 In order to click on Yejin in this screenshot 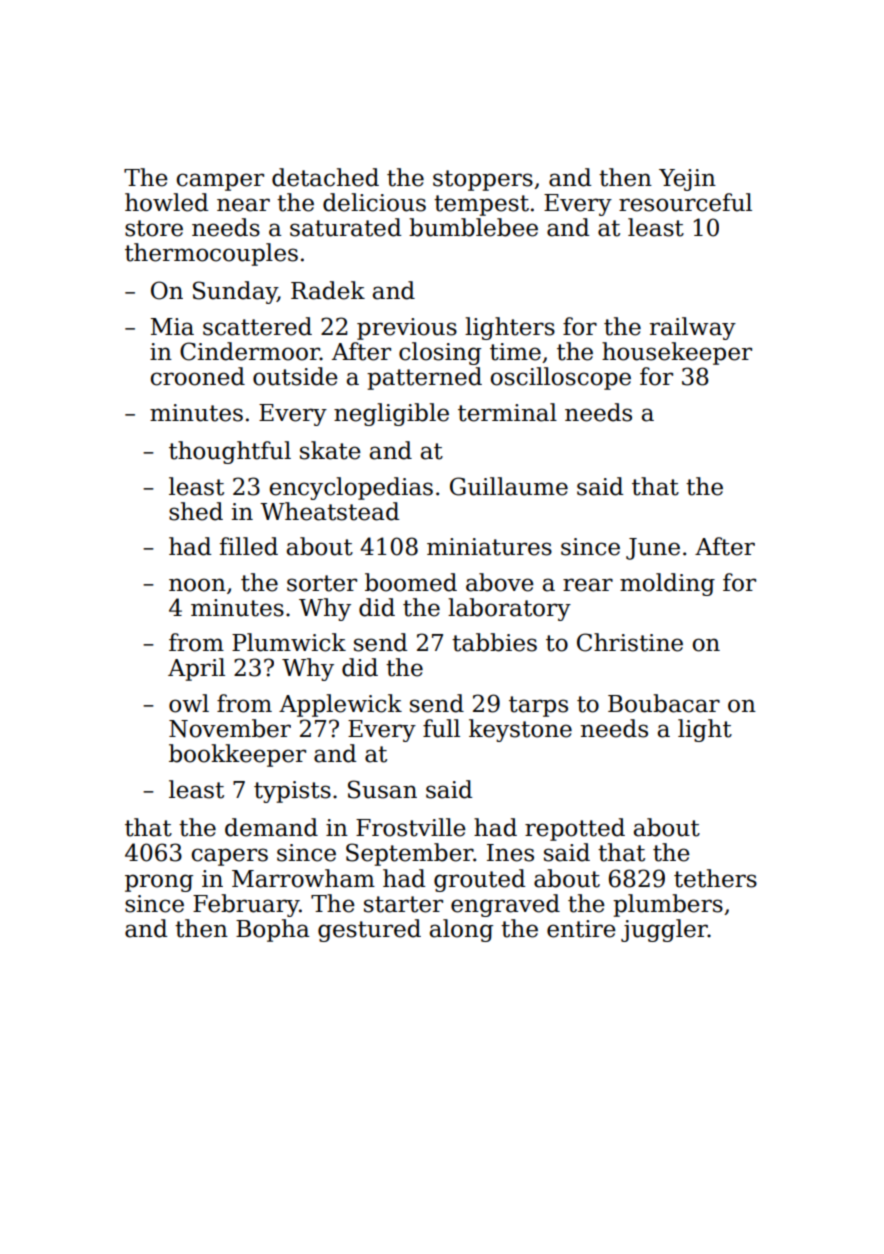, I will do `click(687, 180)`.
